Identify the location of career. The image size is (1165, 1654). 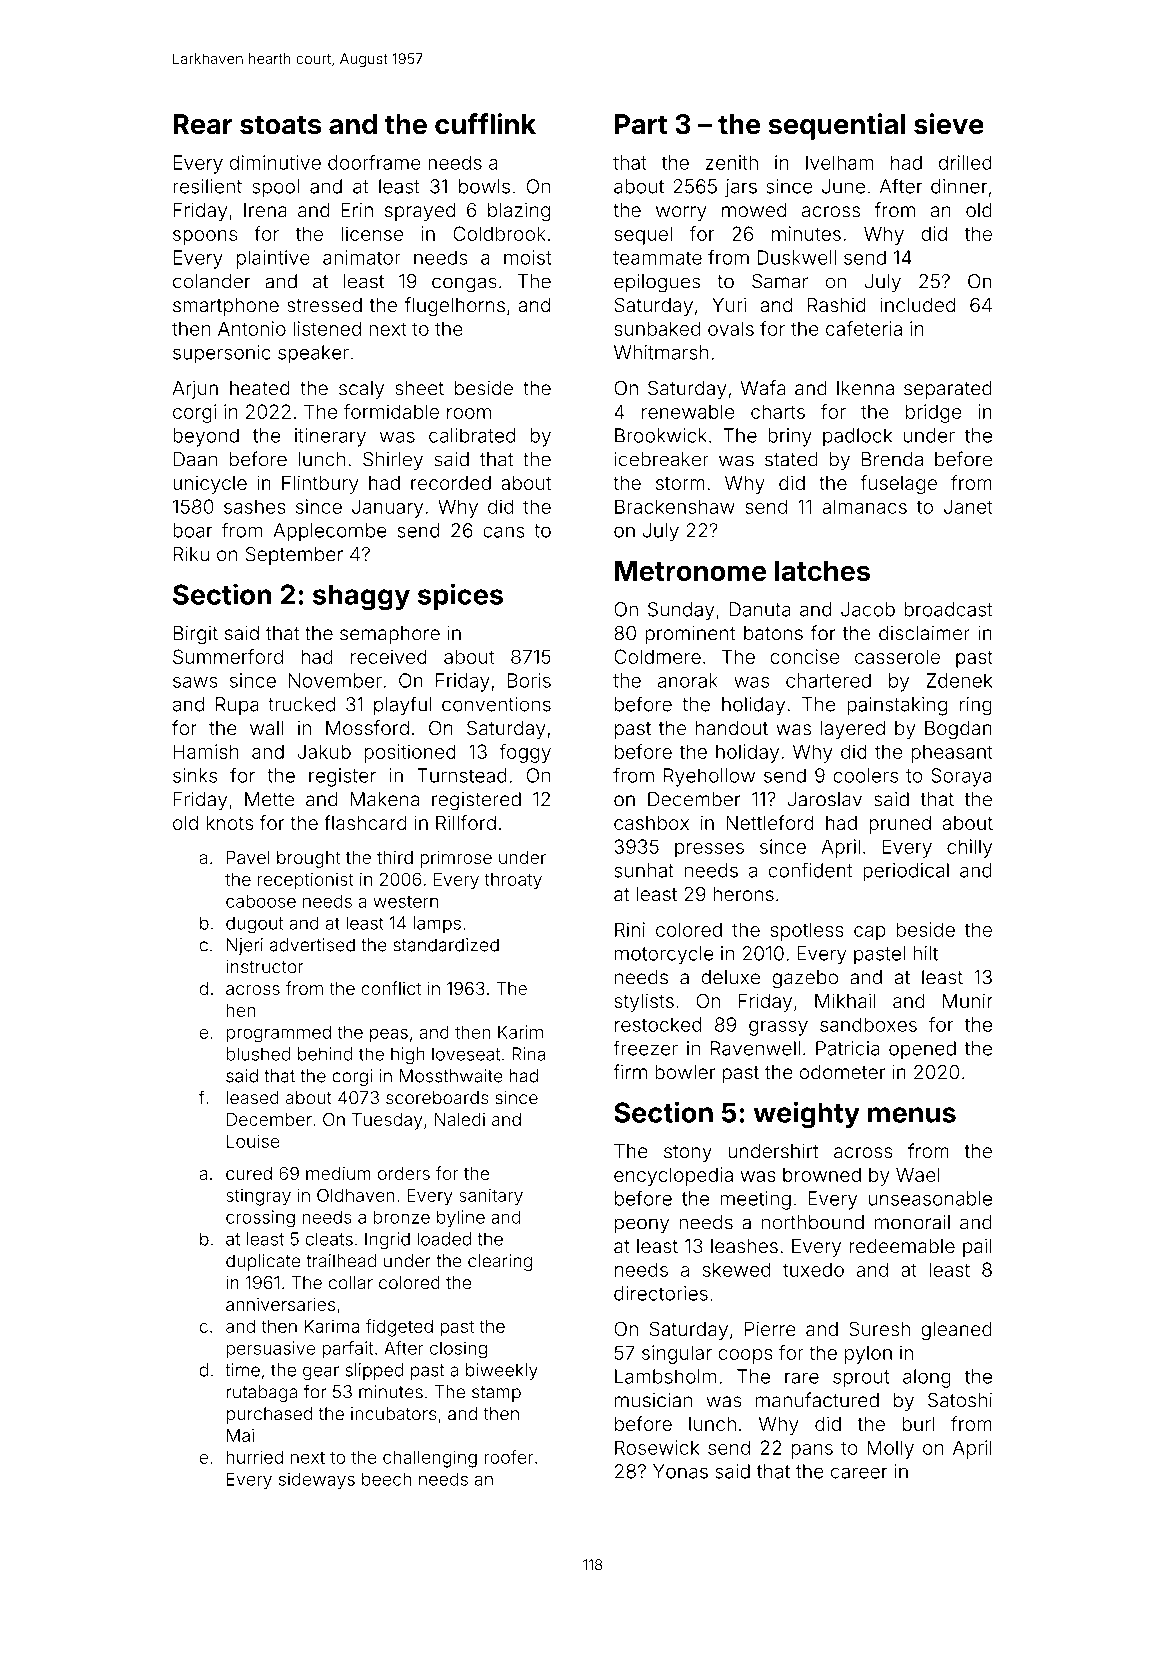
(859, 1473).
